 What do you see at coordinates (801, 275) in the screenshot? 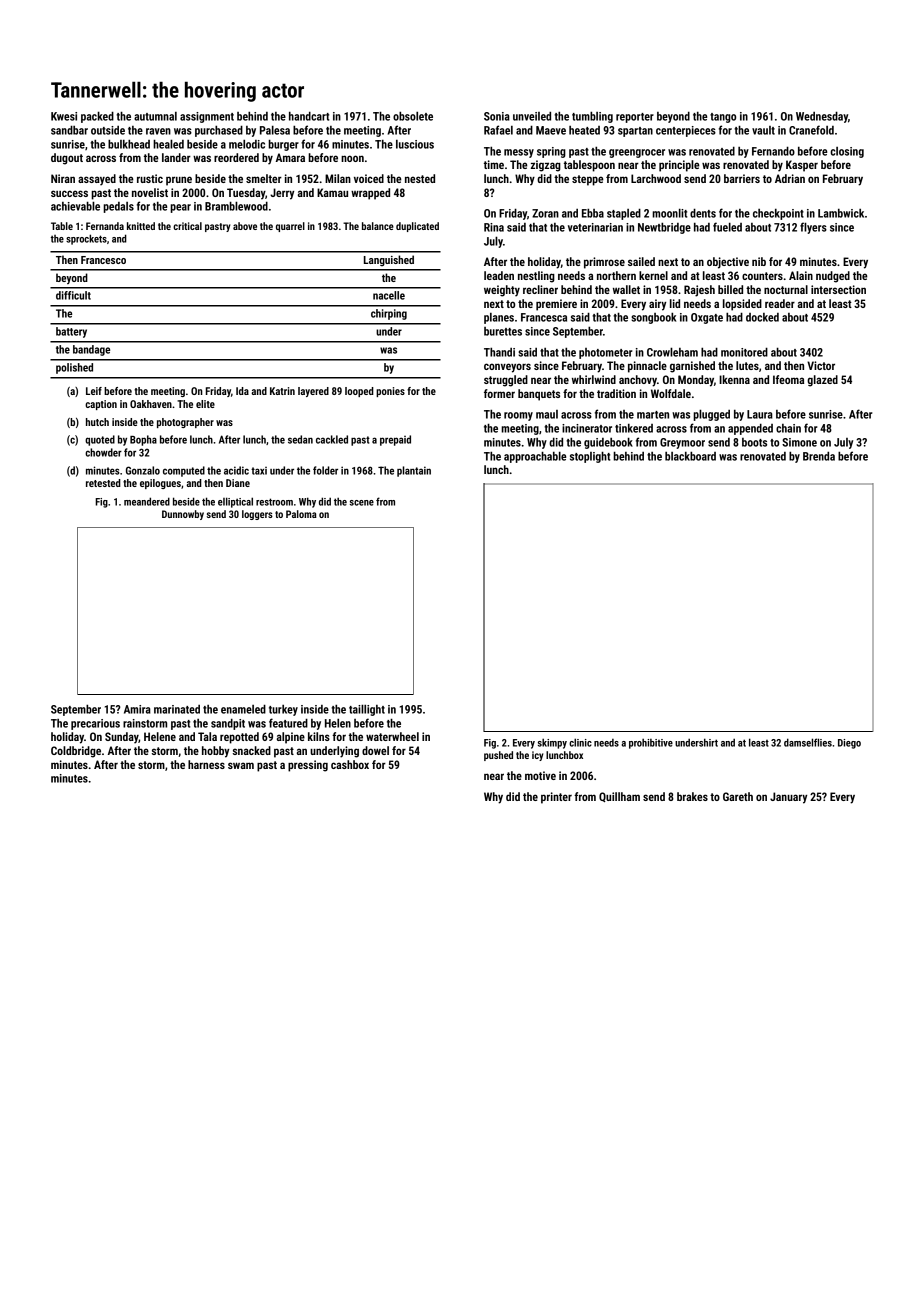
I see `Alain` at bounding box center [801, 275].
